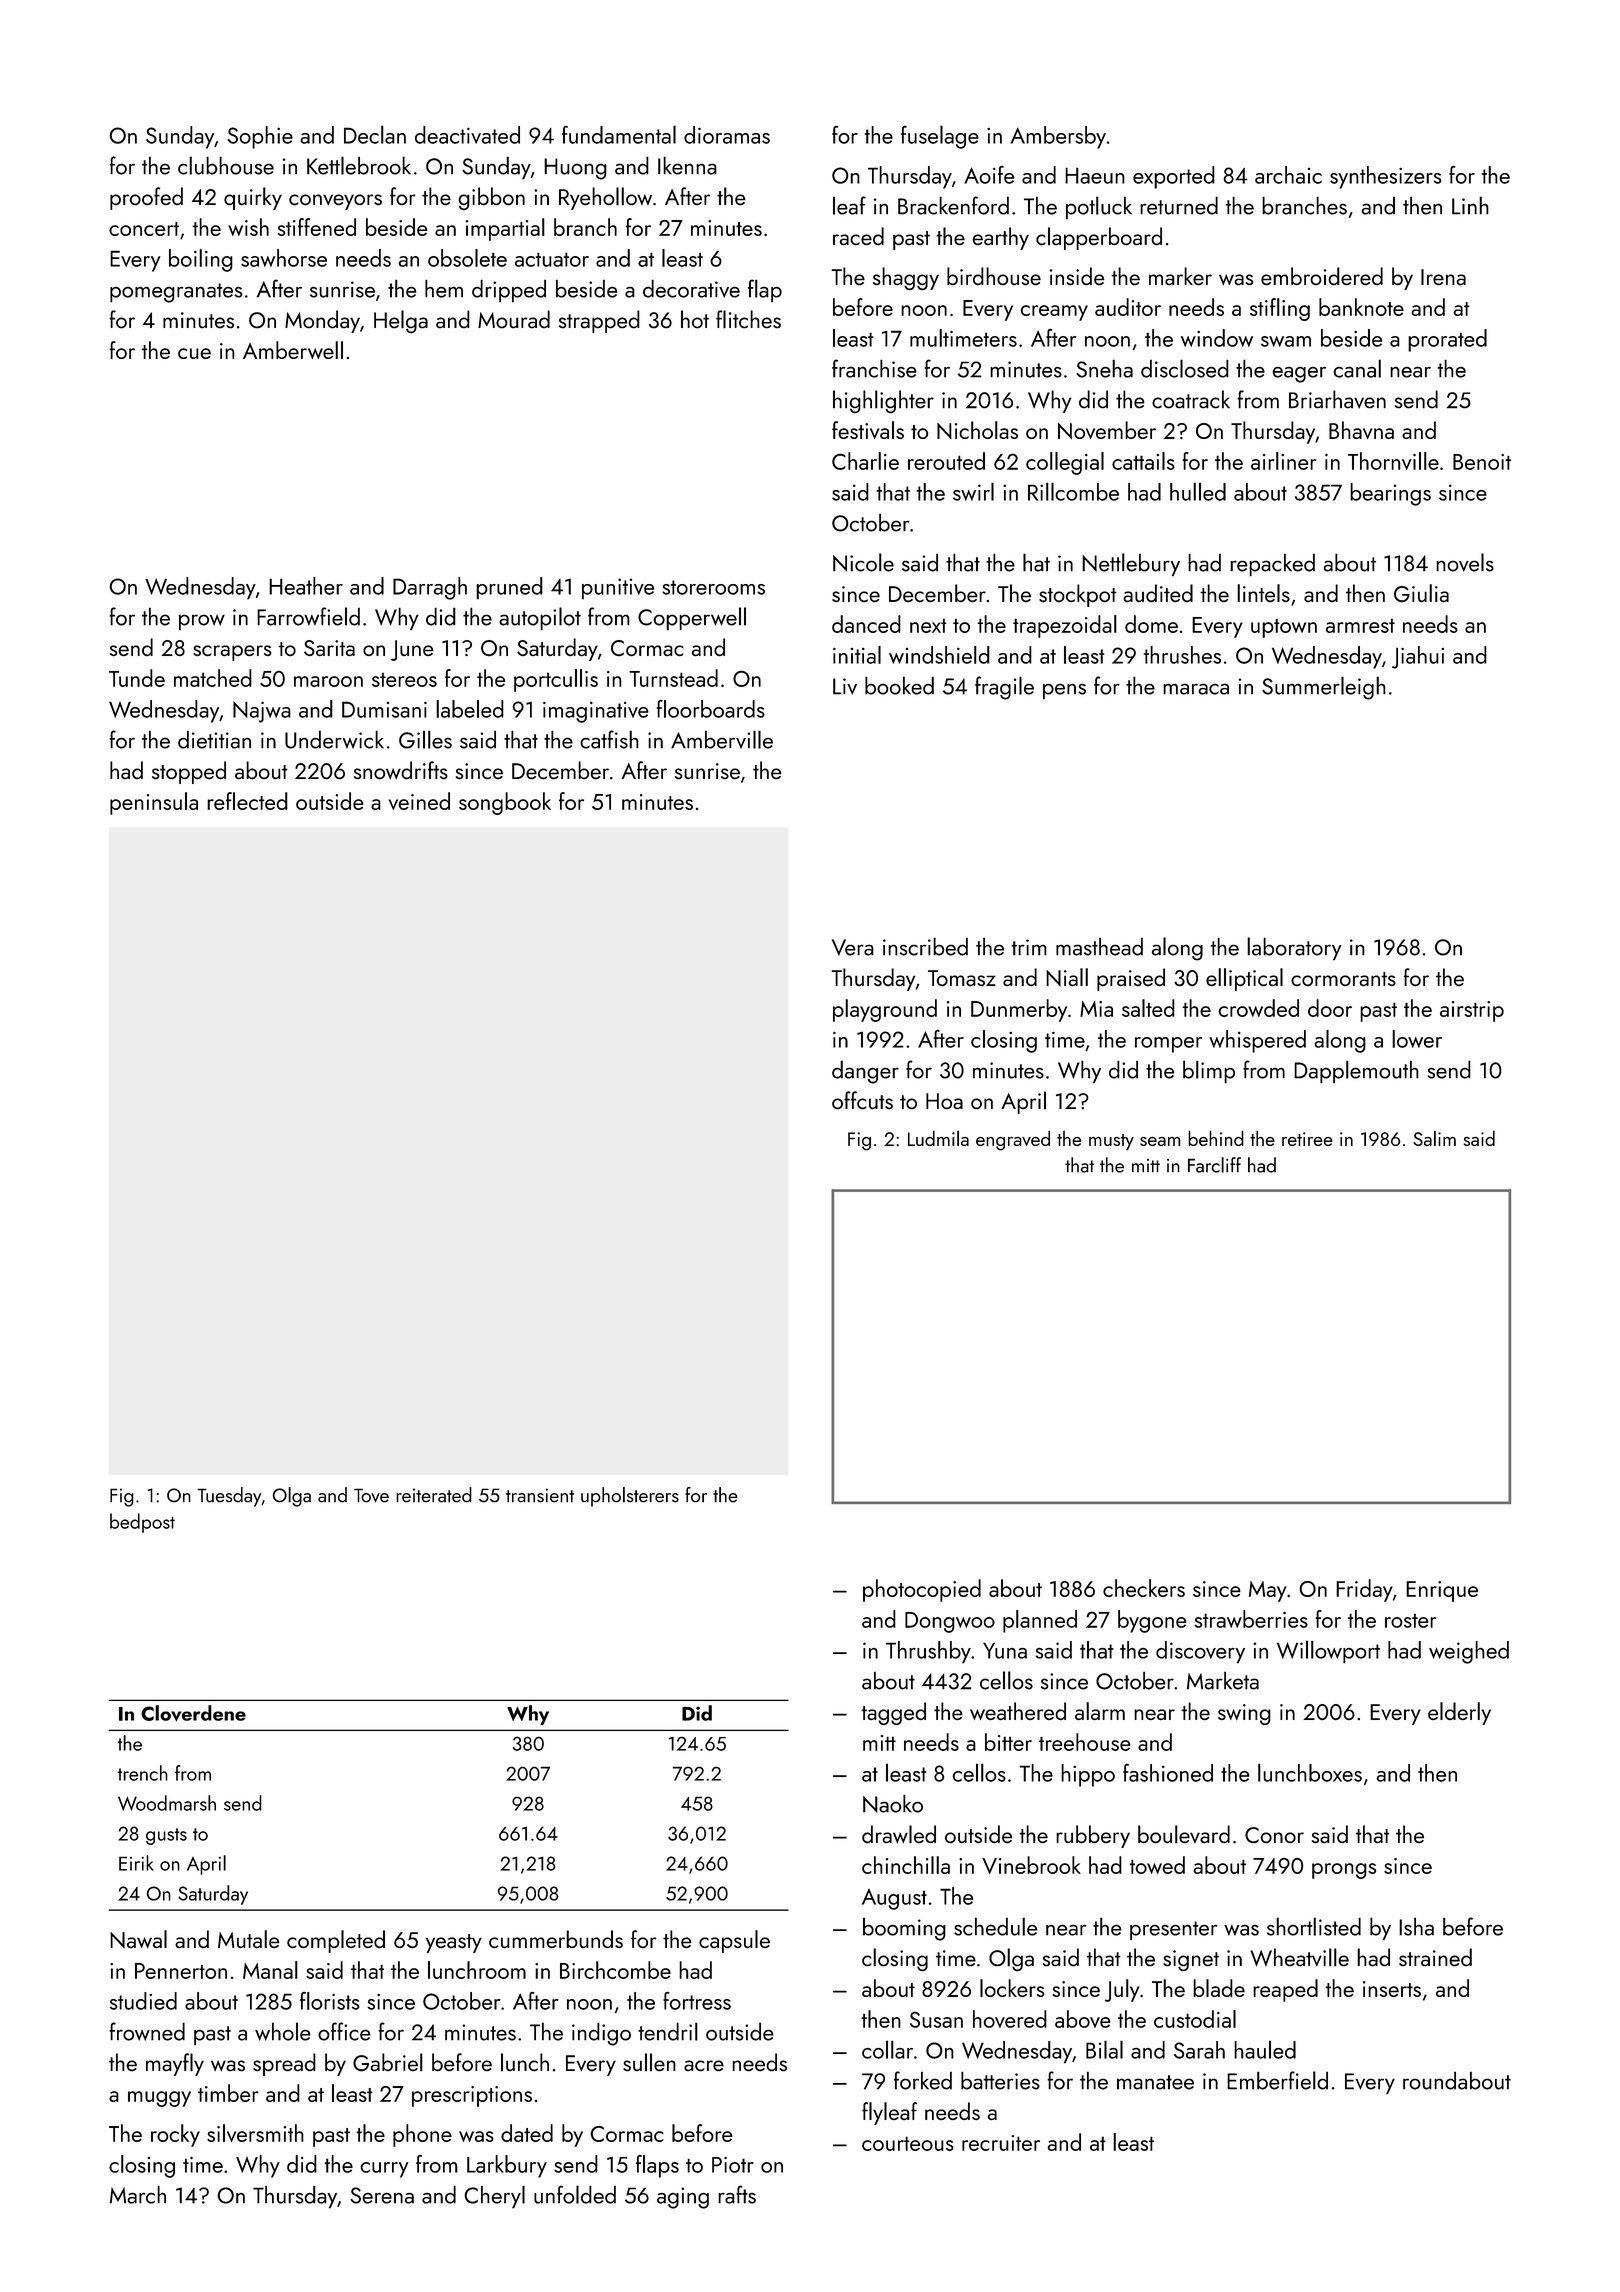 This screenshot has width=1620, height=2292. Describe the element at coordinates (1058, 137) in the screenshot. I see `Ambersby` at that location.
